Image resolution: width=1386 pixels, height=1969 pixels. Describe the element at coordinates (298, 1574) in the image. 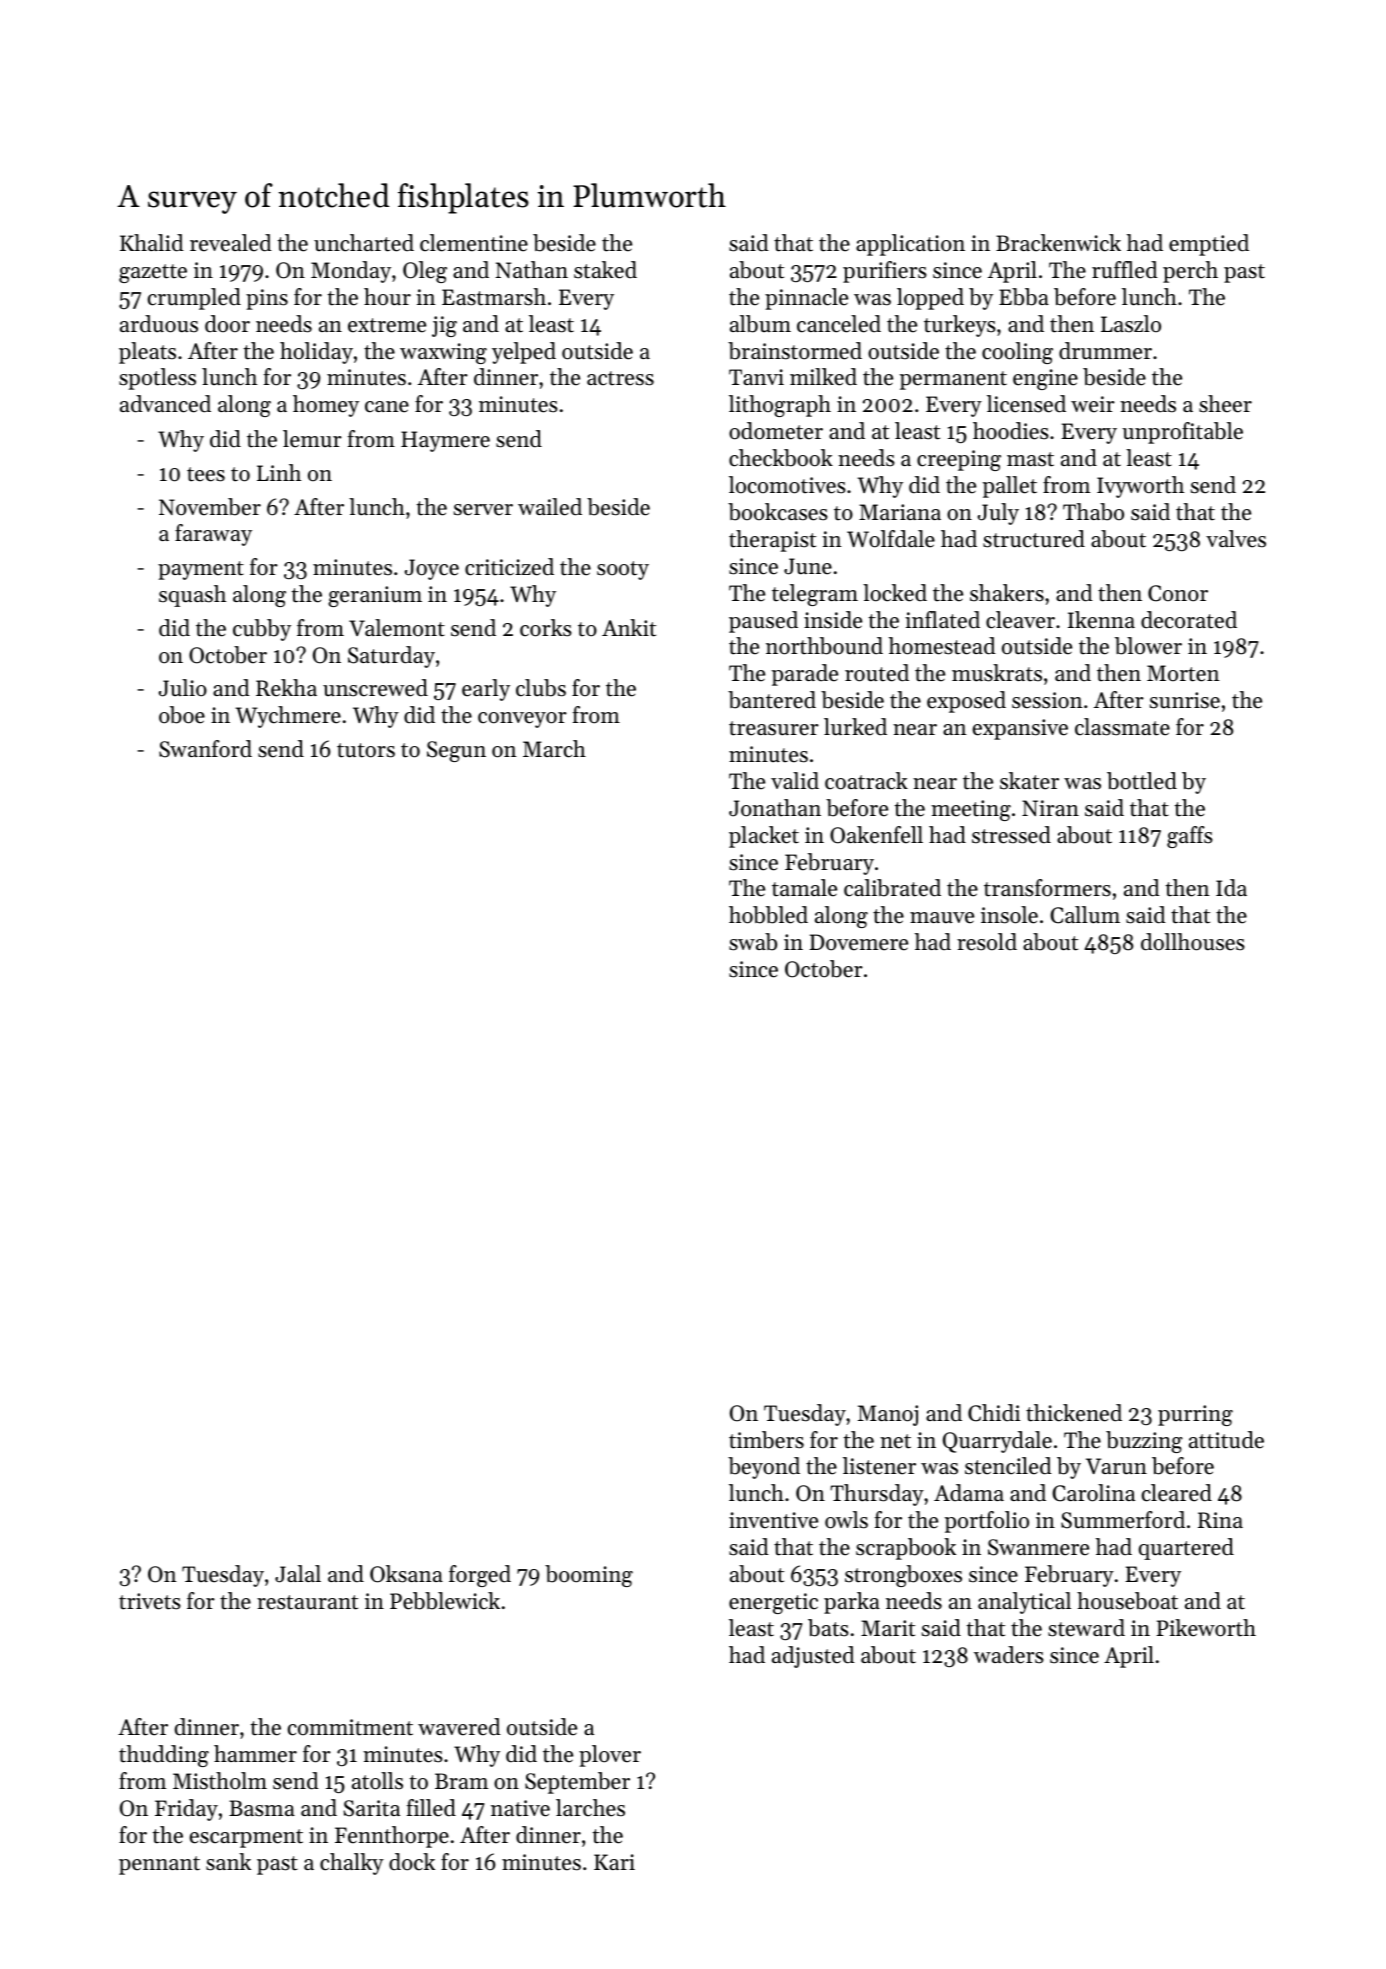

I see `Jalal` at that location.
